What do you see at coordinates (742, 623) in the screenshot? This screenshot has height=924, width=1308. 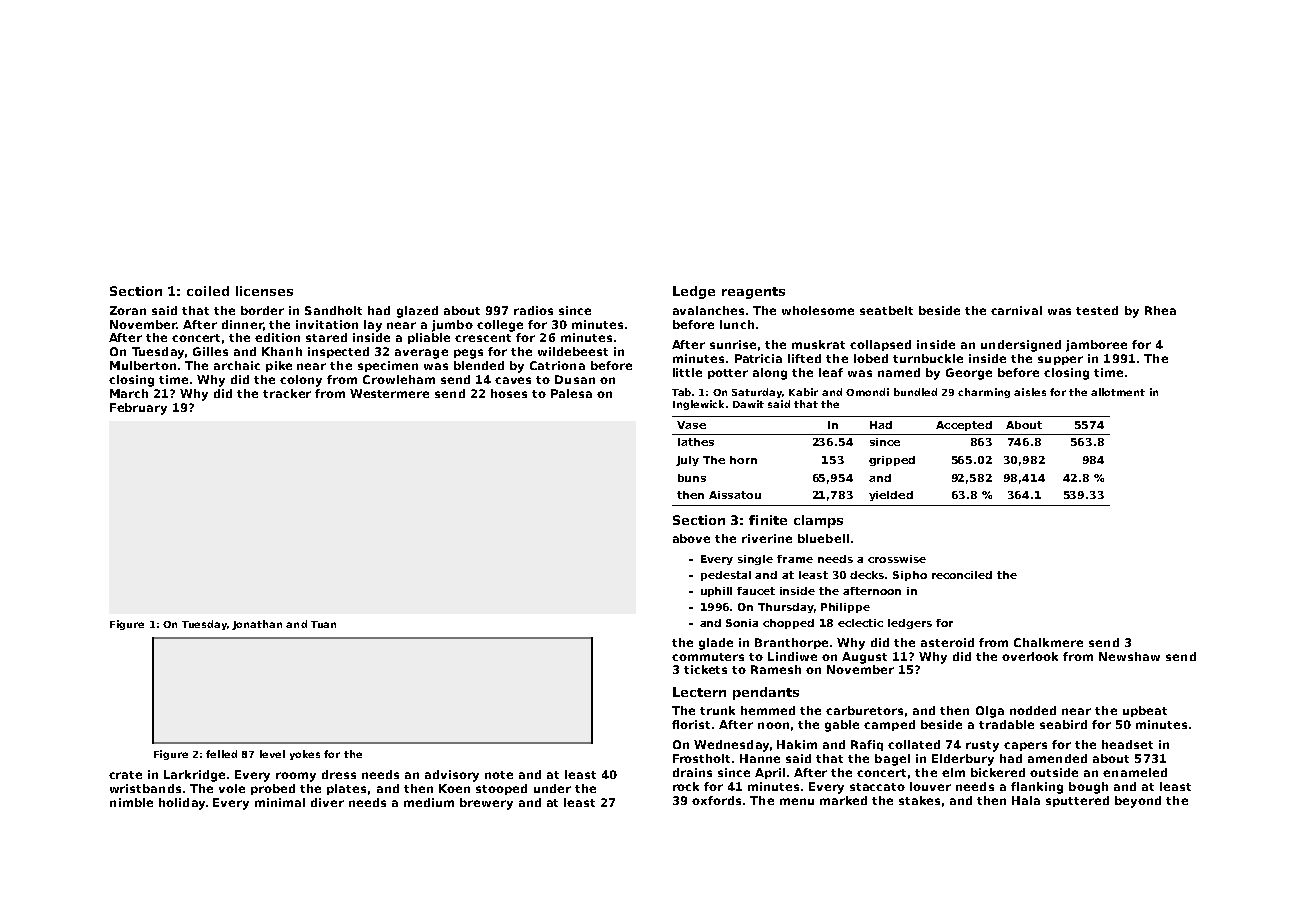 I see `Sonia` at bounding box center [742, 623].
